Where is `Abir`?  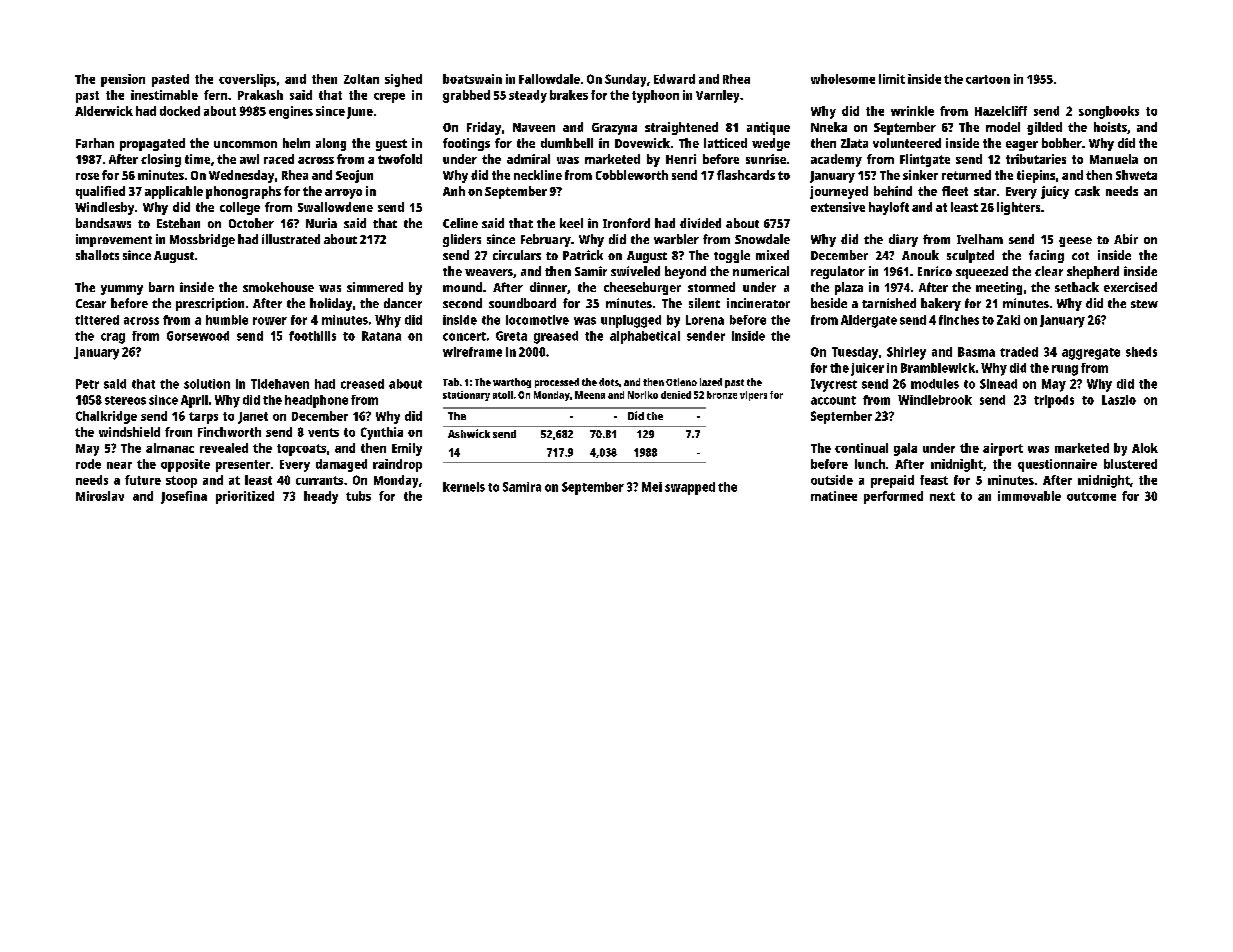 Abir is located at coordinates (1126, 239).
